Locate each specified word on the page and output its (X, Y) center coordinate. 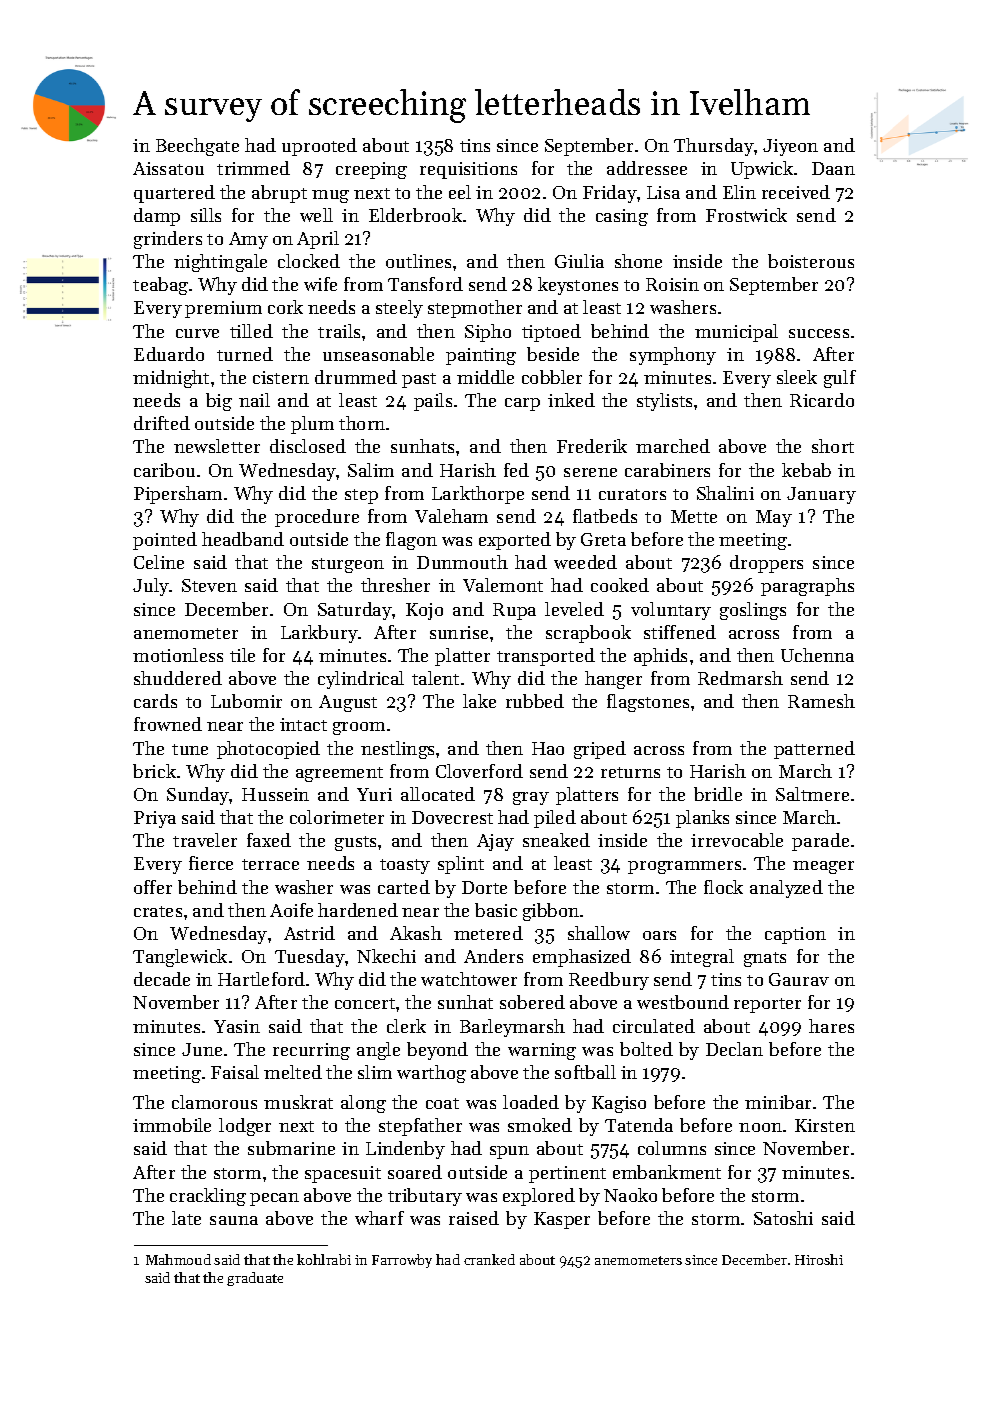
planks (702, 819)
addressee (647, 168)
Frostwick (746, 215)
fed (516, 470)
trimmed (253, 168)
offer (153, 887)
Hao (548, 748)
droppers (766, 564)
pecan (274, 1199)
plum (312, 425)
